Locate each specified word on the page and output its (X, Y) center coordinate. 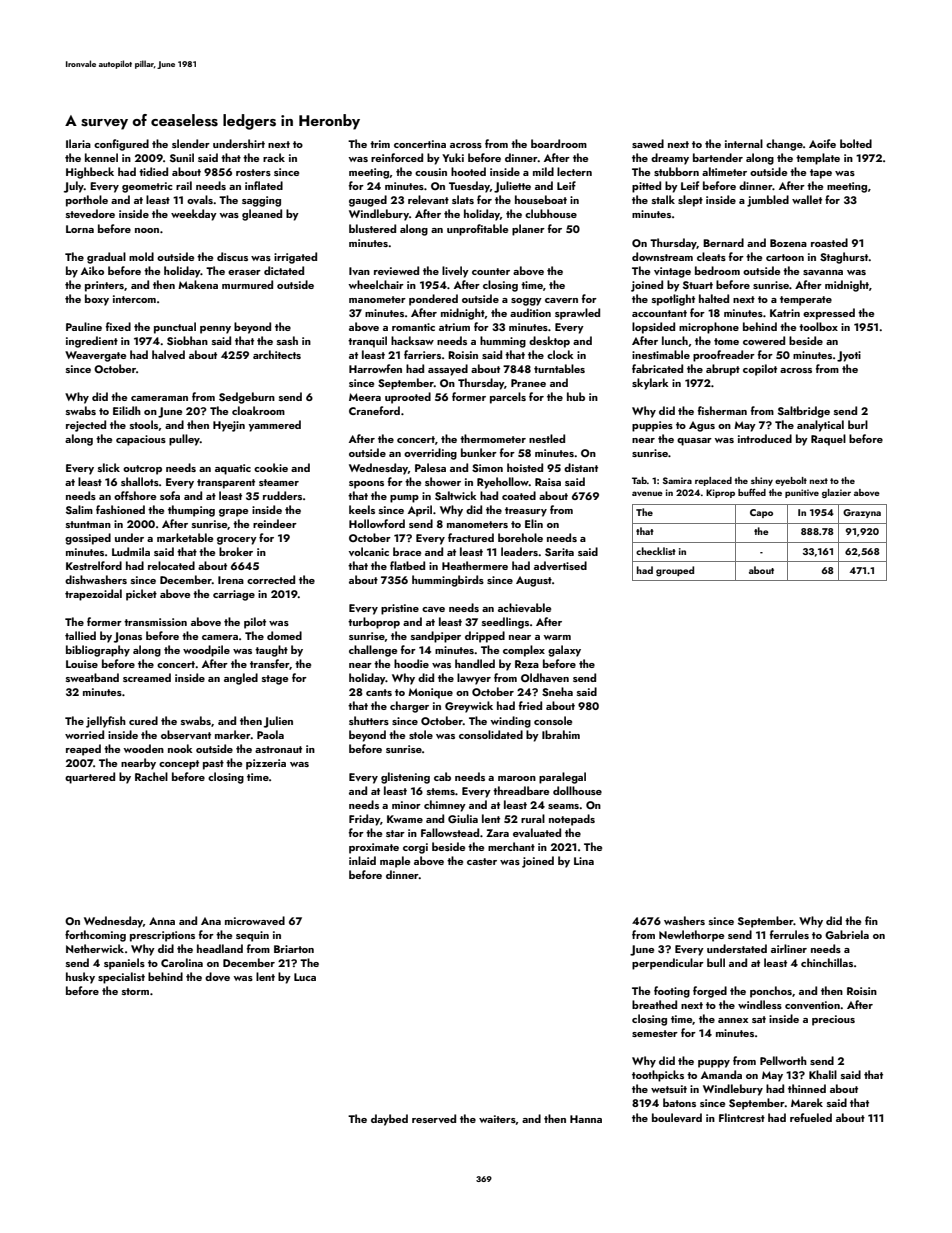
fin (871, 920)
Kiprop (720, 493)
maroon (517, 778)
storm (135, 991)
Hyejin (229, 426)
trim (380, 144)
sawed (648, 143)
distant (581, 467)
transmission (155, 622)
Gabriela (847, 934)
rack (274, 157)
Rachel (151, 776)
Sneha (557, 691)
